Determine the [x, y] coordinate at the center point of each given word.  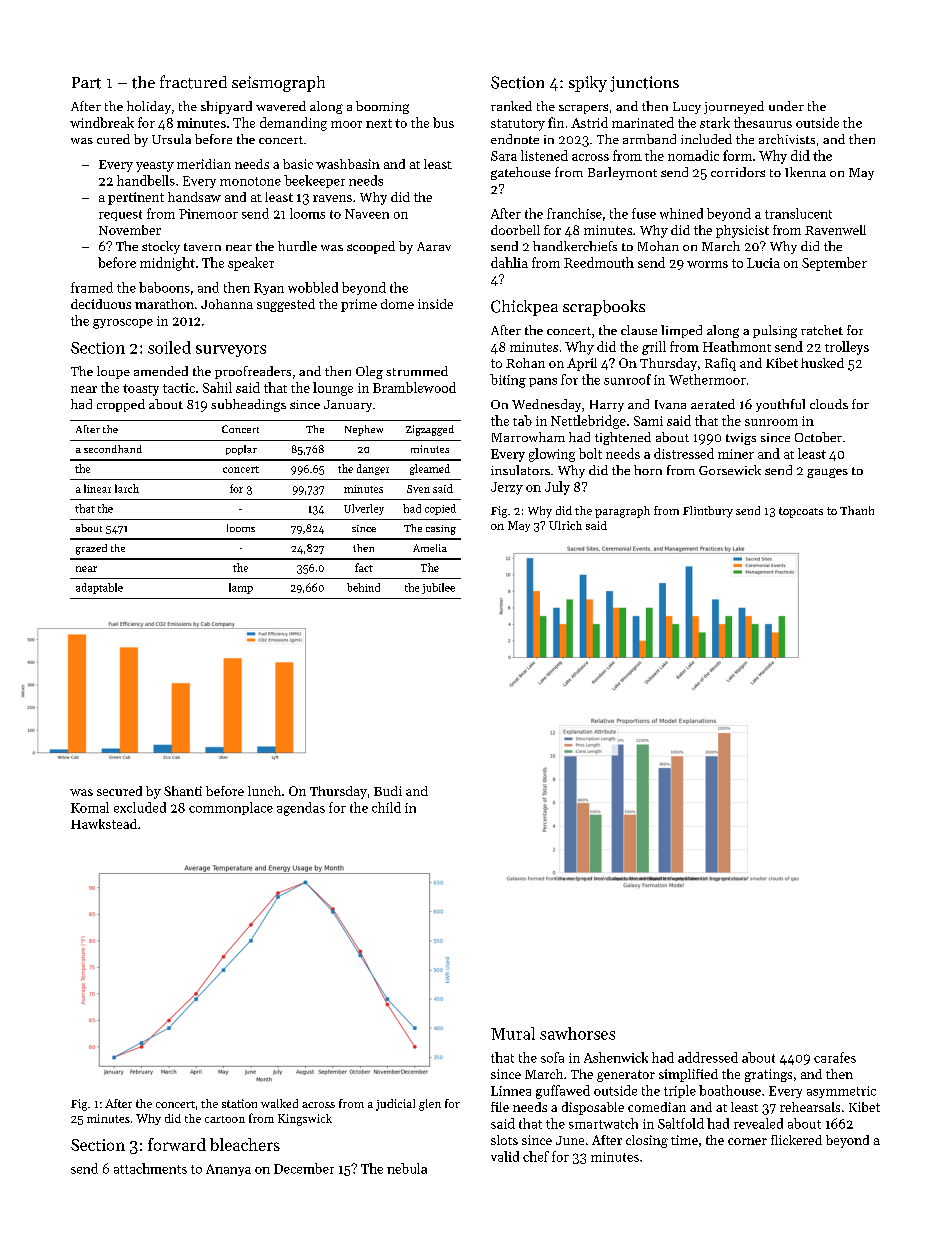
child [386, 807]
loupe [113, 372]
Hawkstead [104, 824]
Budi [388, 791]
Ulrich [565, 525]
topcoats [801, 512]
